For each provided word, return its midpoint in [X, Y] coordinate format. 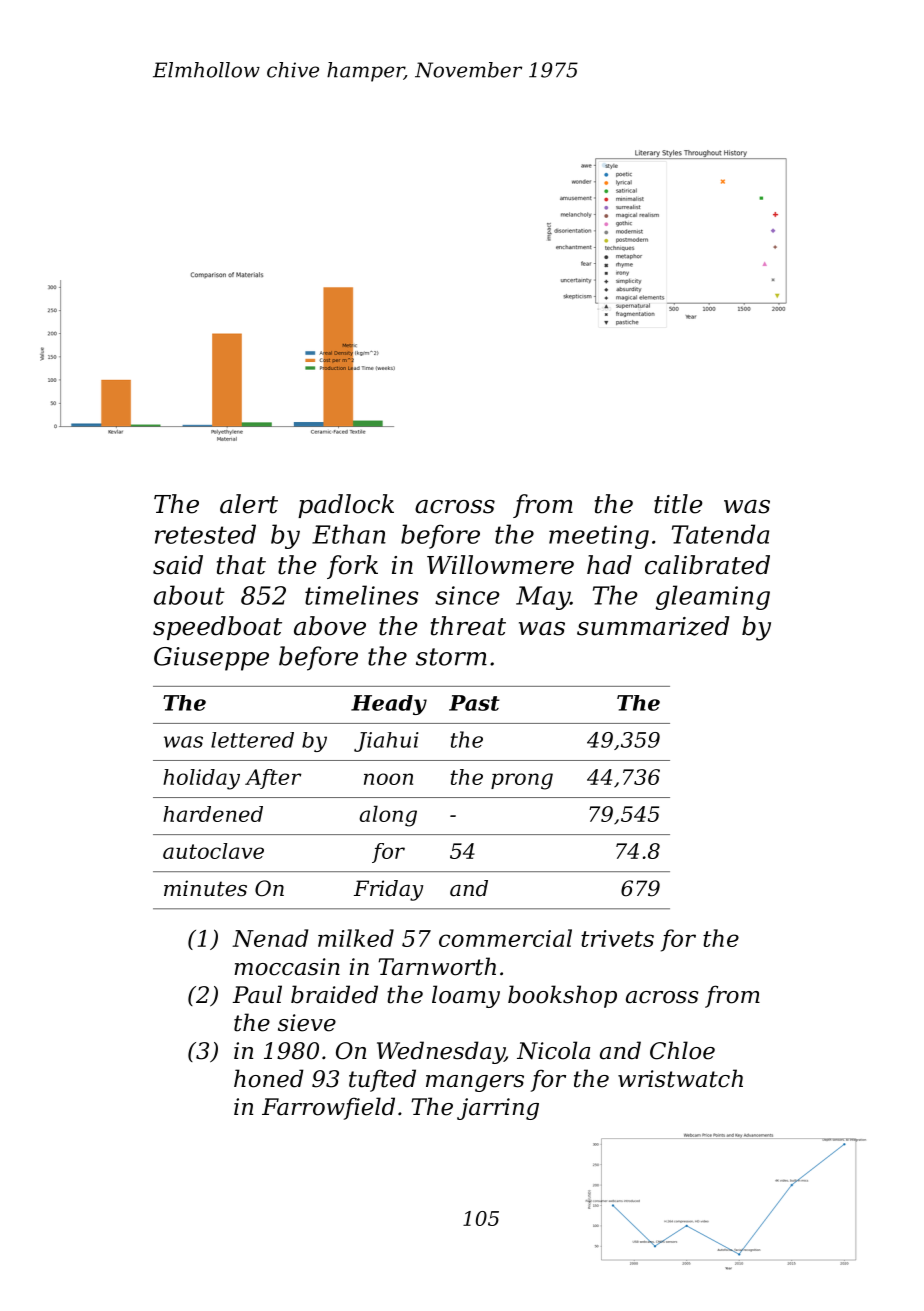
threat [468, 626]
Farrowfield [328, 1108]
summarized [653, 626]
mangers [475, 1083]
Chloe [682, 1050]
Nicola [553, 1050]
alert [249, 504]
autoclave [213, 851]
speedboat [217, 628]
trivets [617, 938]
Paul [257, 994]
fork [352, 567]
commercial [505, 938]
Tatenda [720, 534]
